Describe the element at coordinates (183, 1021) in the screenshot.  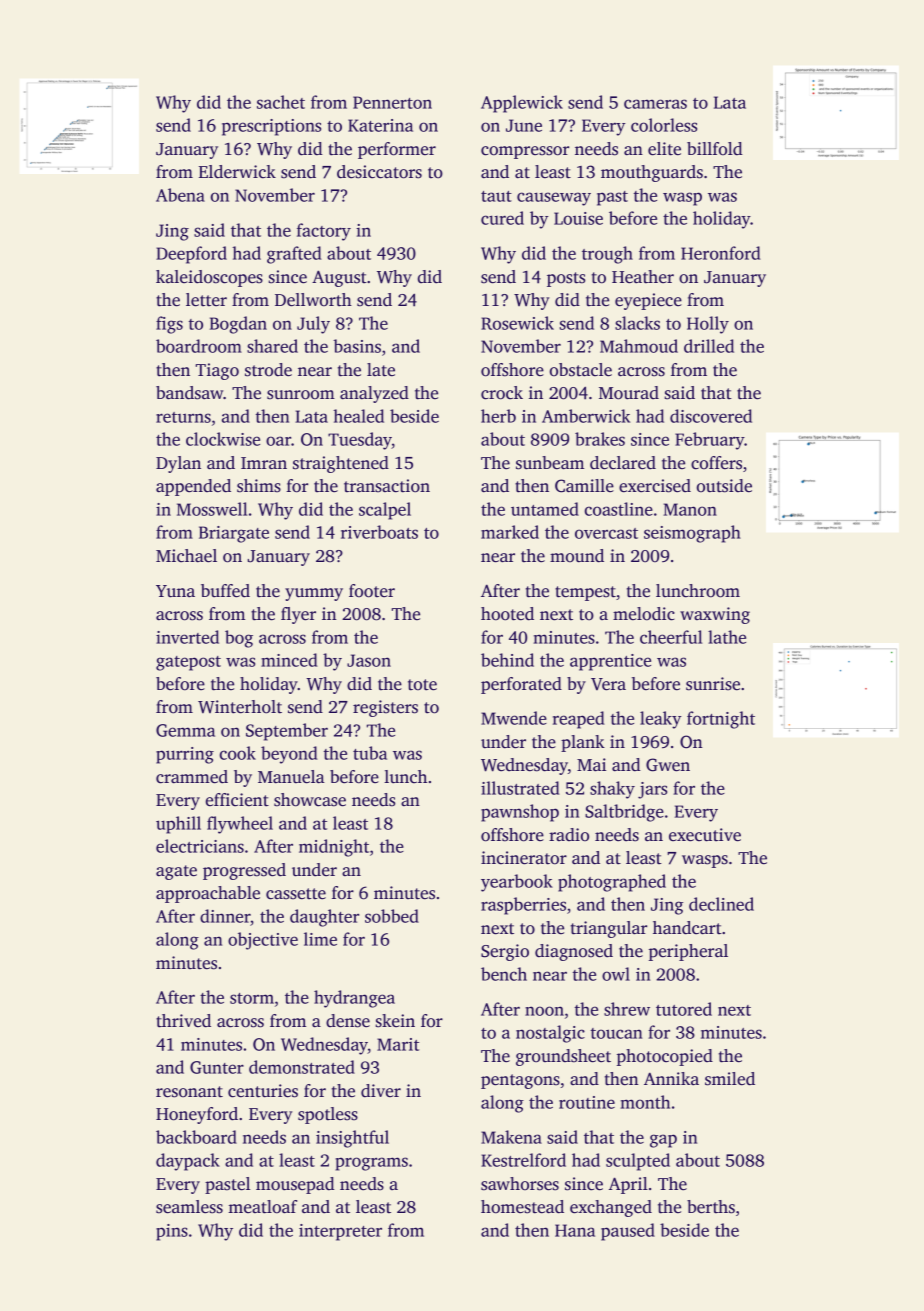
I see `thrived` at that location.
